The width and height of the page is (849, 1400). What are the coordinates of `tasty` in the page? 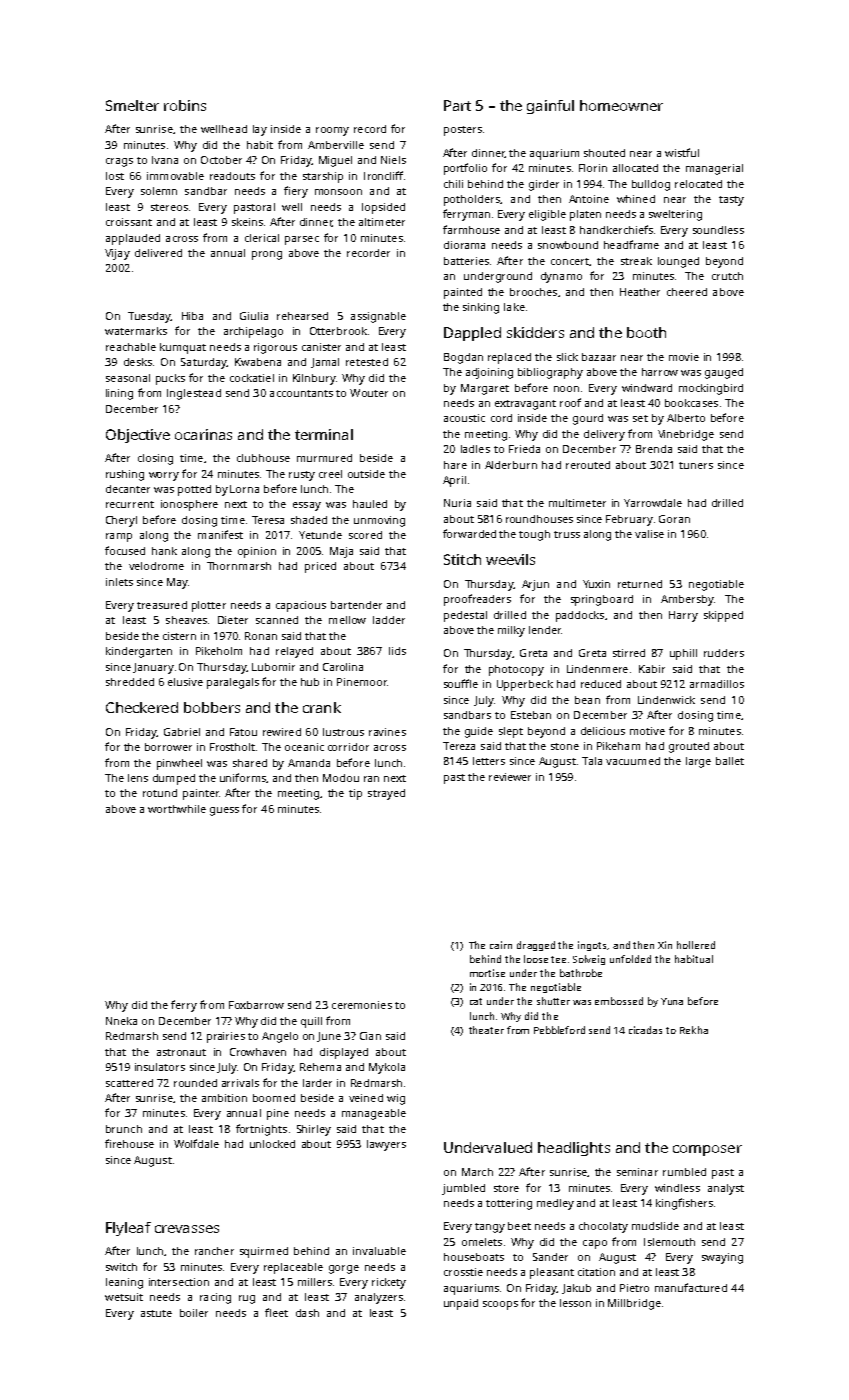 It's located at (731, 201).
